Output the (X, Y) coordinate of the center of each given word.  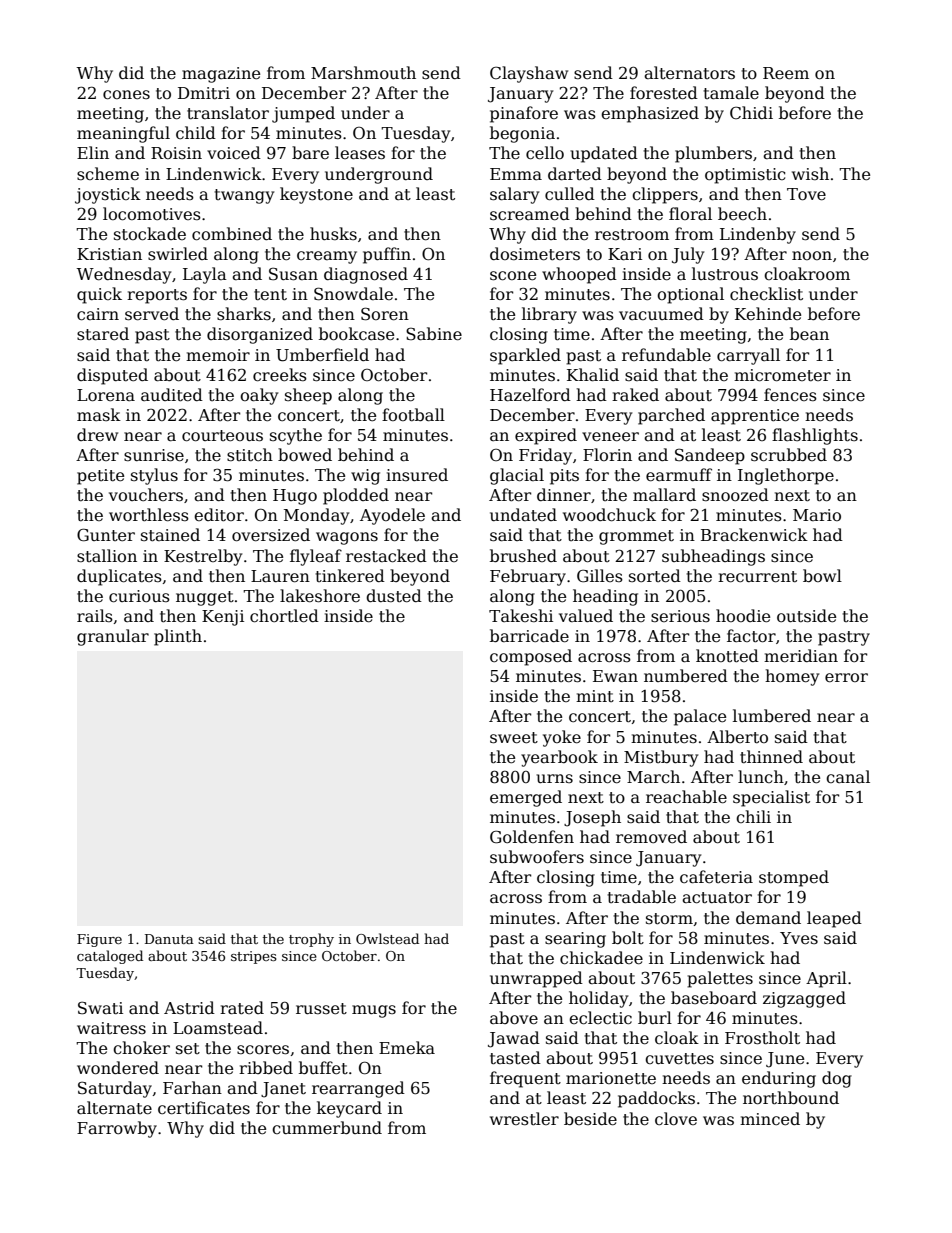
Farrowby (117, 1129)
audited (172, 395)
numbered (686, 676)
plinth (178, 637)
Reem (786, 73)
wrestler (524, 1119)
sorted (655, 576)
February (528, 577)
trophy (311, 940)
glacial (517, 476)
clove (676, 1118)
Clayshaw (529, 74)
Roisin (176, 153)
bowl (822, 575)
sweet (514, 738)
